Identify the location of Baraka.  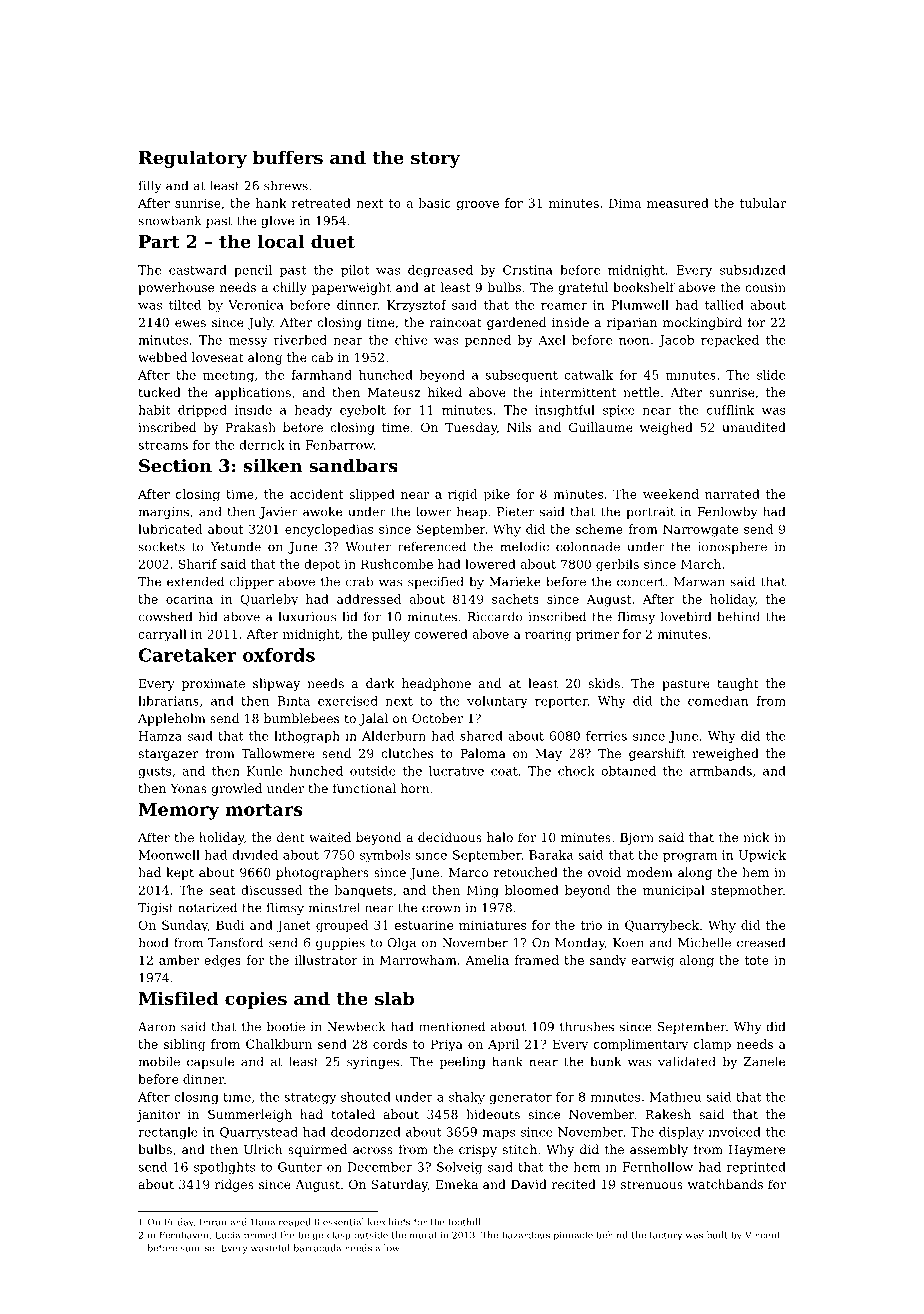
(551, 855).
